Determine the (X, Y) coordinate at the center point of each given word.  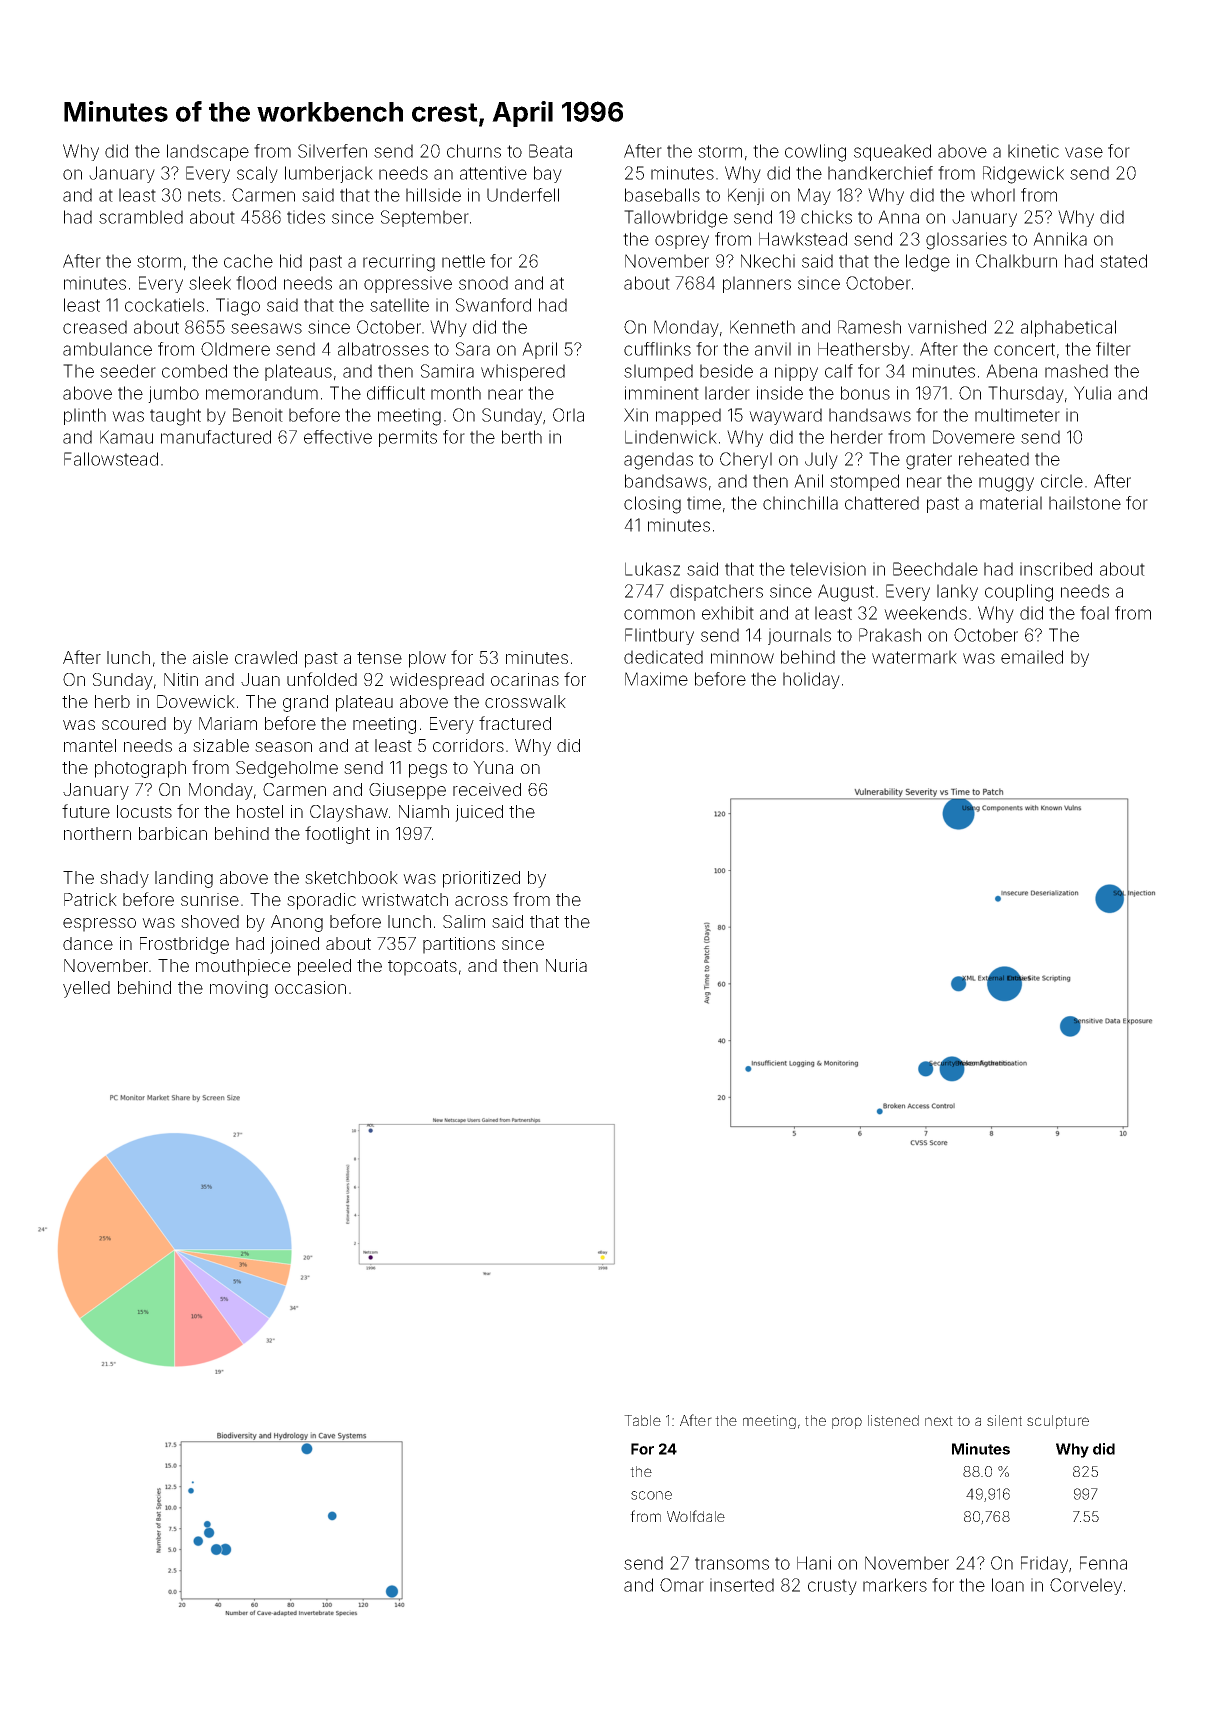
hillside (433, 195)
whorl (993, 195)
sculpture (1058, 1422)
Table (642, 1420)
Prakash (890, 635)
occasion (310, 987)
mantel (90, 745)
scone (651, 1495)
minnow (742, 657)
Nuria (566, 965)
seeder (128, 371)
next (939, 1421)
